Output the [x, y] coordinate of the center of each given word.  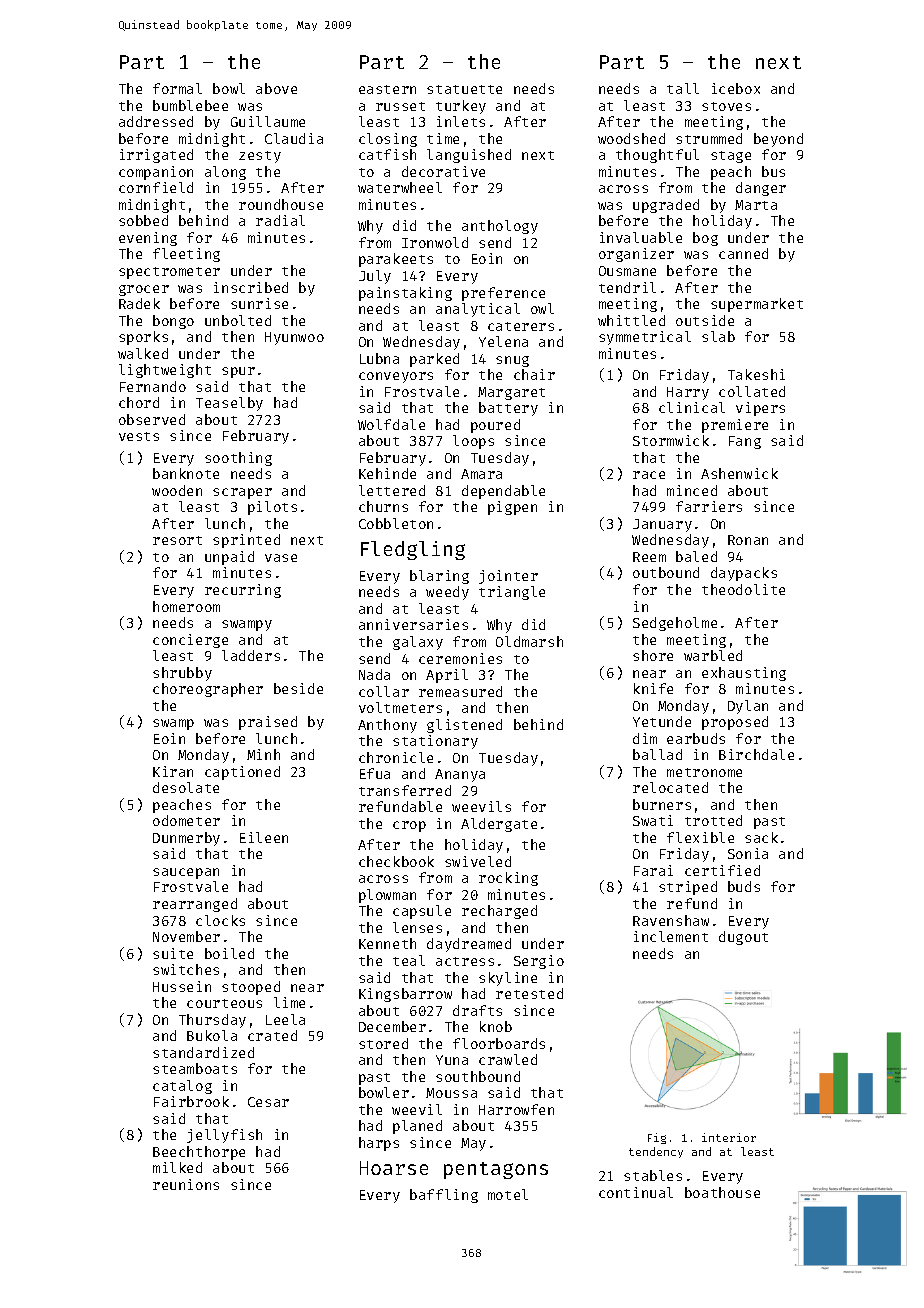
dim [645, 738]
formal [177, 88]
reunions [186, 1184]
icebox [736, 88]
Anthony [387, 726]
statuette [464, 89]
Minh [263, 754]
